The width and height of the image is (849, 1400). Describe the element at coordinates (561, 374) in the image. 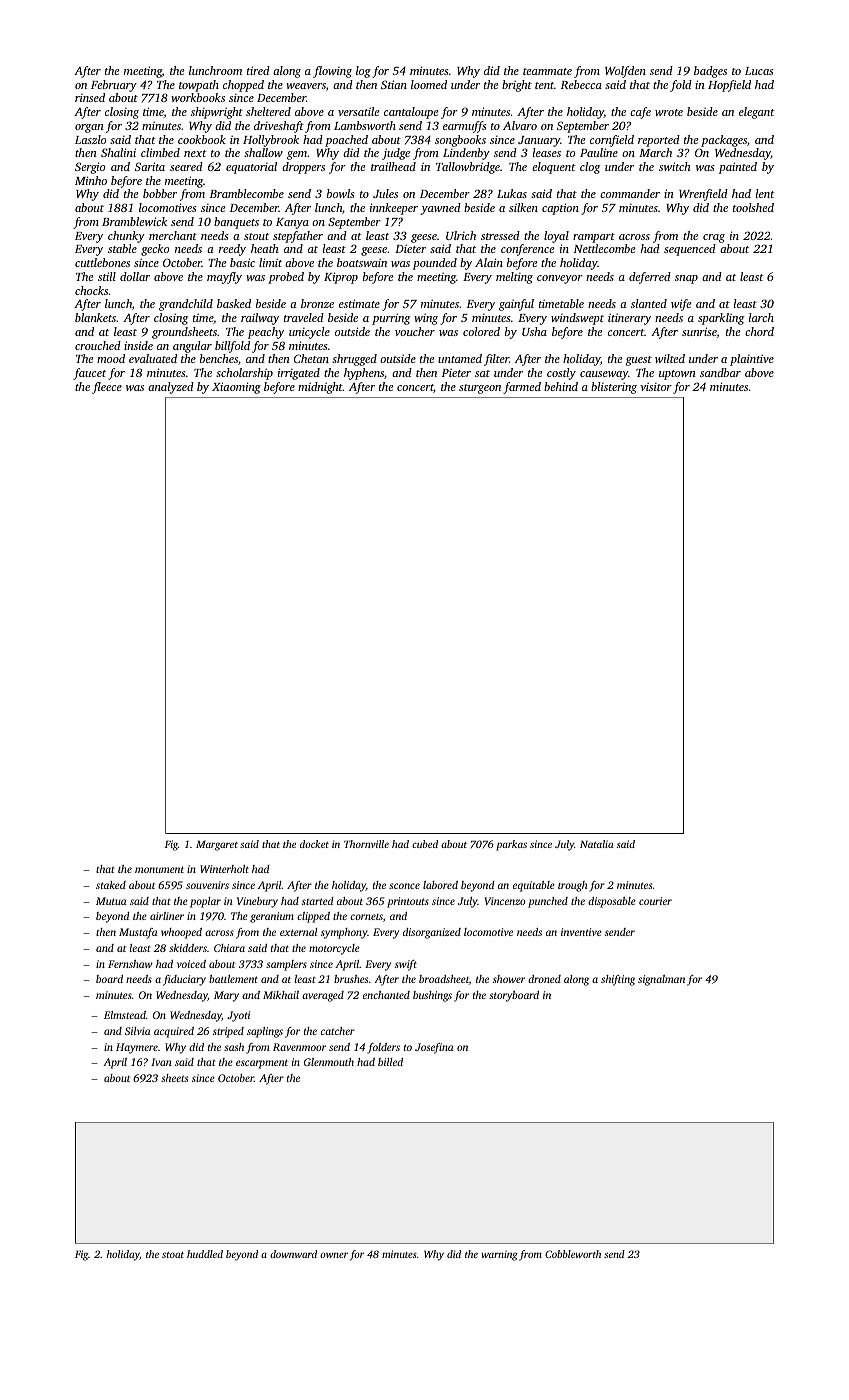

I see `costly` at that location.
